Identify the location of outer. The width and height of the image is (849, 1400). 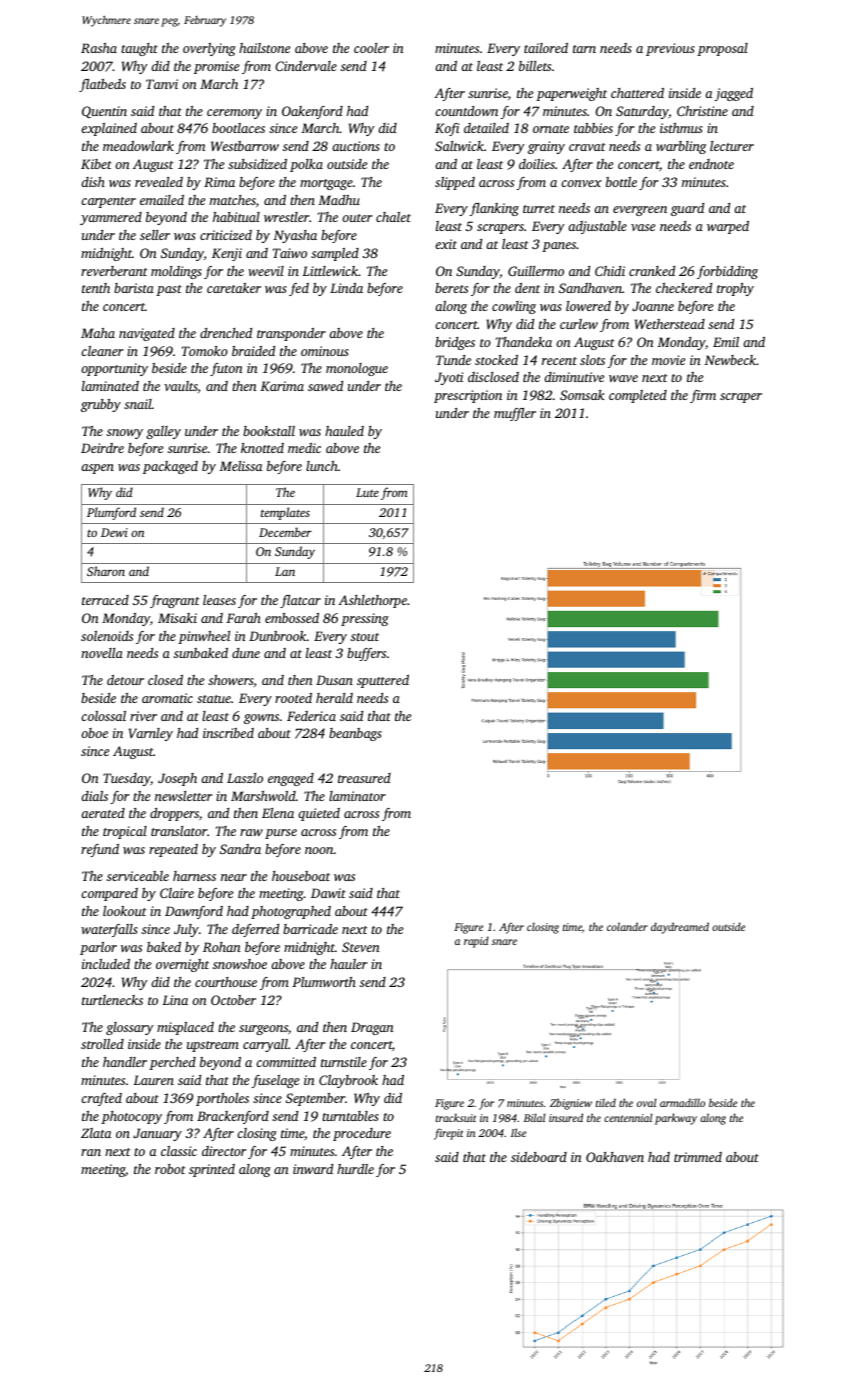
(357, 218).
